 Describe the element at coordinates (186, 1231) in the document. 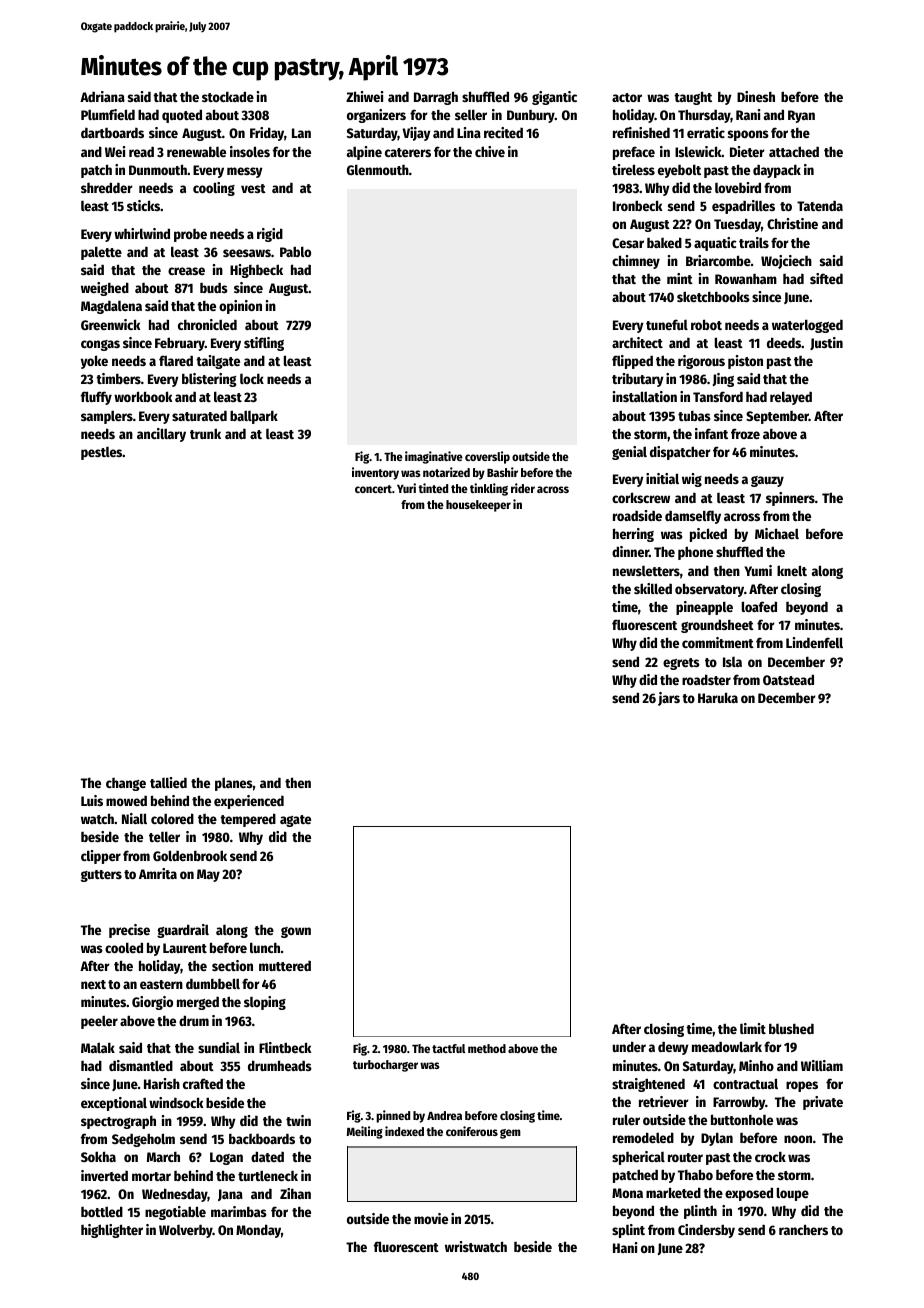

I see `Wolverby` at that location.
